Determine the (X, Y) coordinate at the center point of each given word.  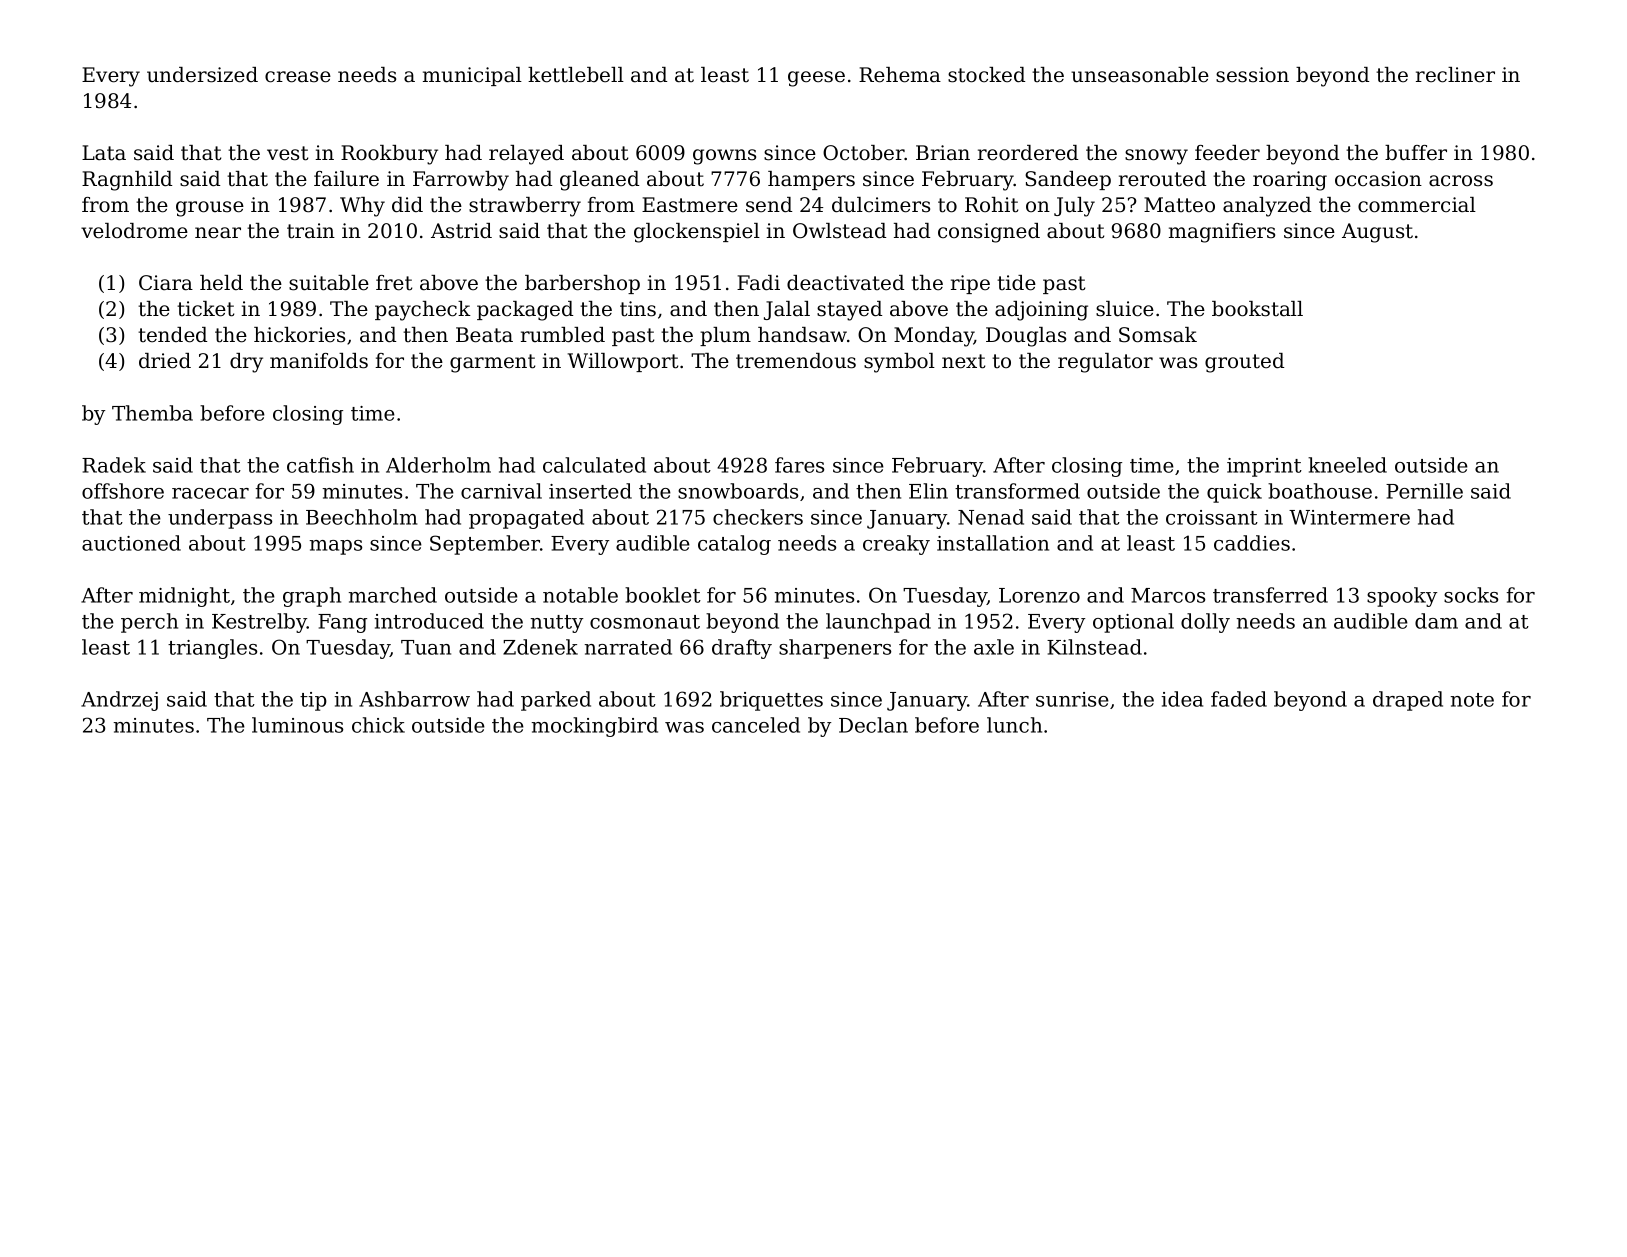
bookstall (1257, 309)
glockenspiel (697, 233)
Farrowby (461, 181)
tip (313, 701)
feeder (1227, 153)
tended (172, 335)
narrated (628, 647)
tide (1016, 283)
